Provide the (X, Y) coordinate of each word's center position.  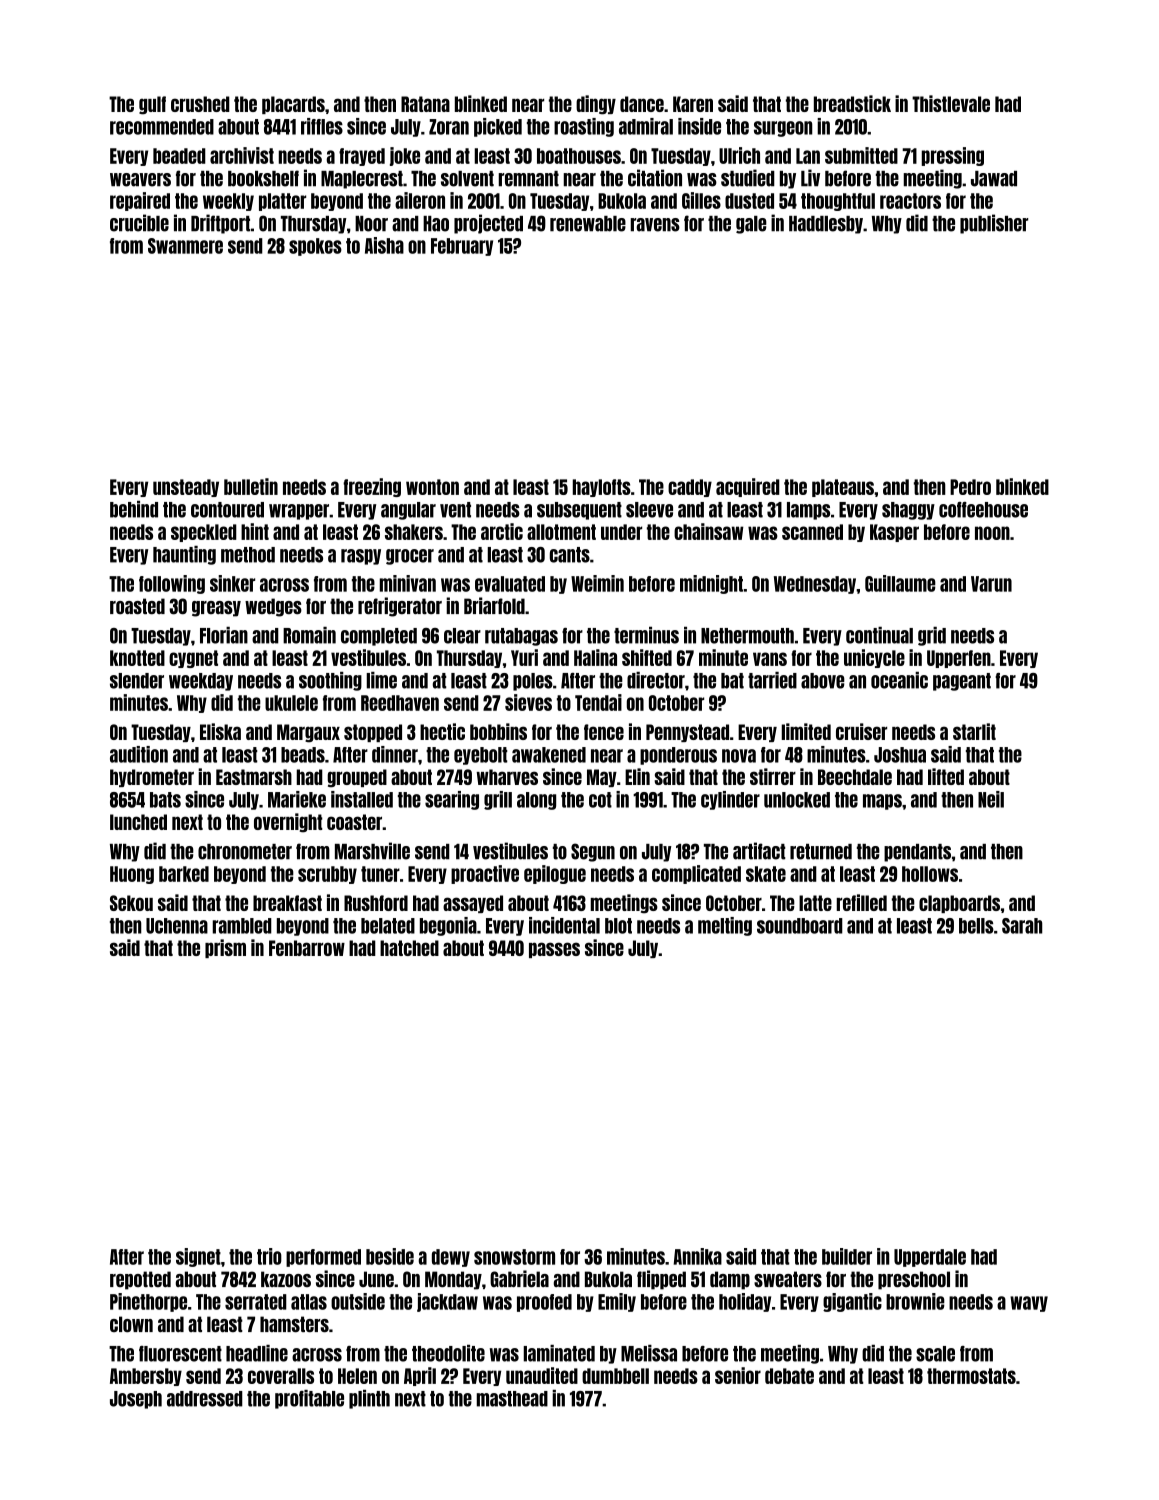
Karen (693, 104)
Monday (453, 1280)
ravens (655, 225)
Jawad (994, 179)
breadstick (852, 103)
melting (725, 926)
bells (976, 926)
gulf (152, 105)
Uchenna (177, 926)
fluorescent (180, 1354)
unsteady (186, 488)
